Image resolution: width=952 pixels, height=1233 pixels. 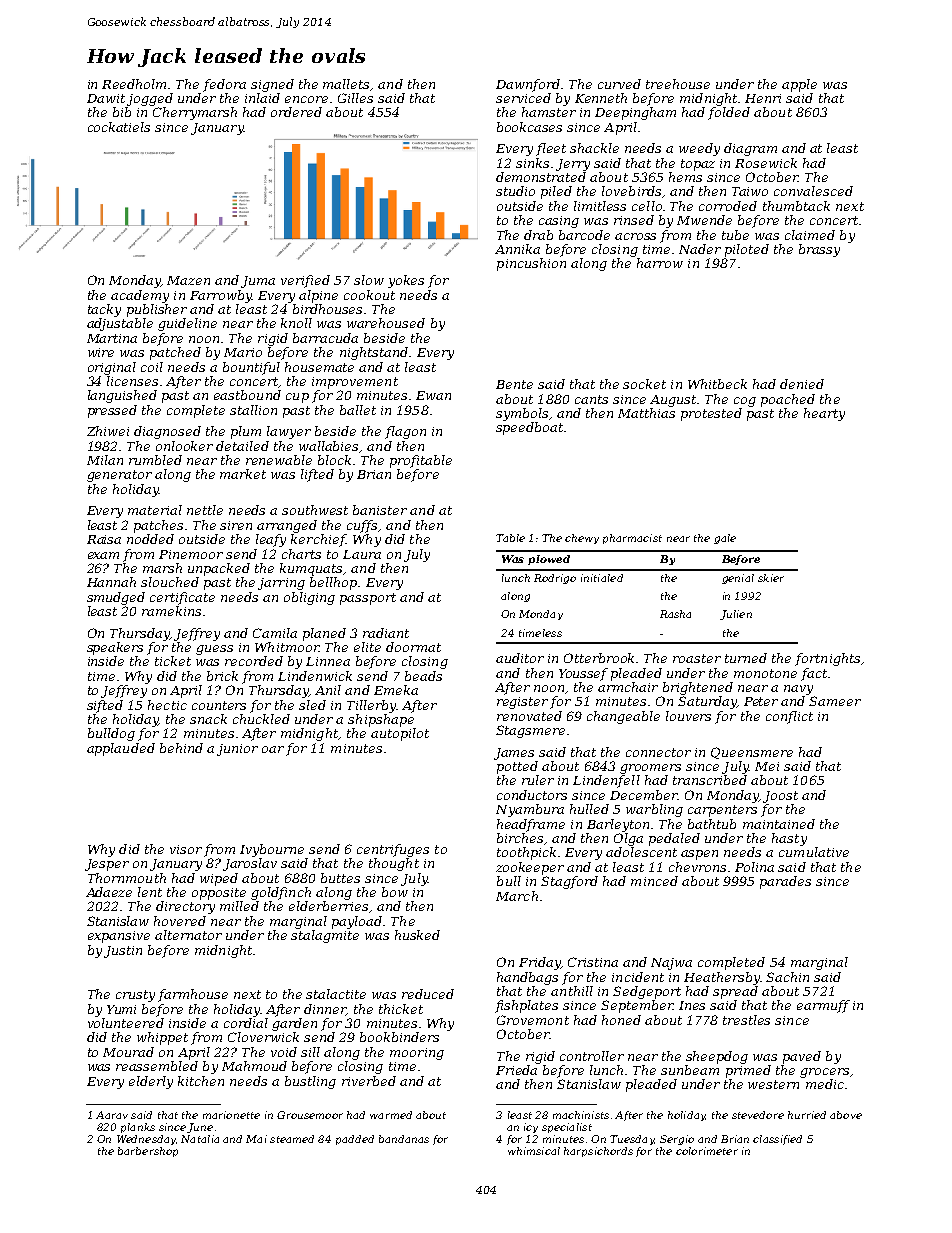 I want to click on earmuff, so click(x=823, y=1006).
